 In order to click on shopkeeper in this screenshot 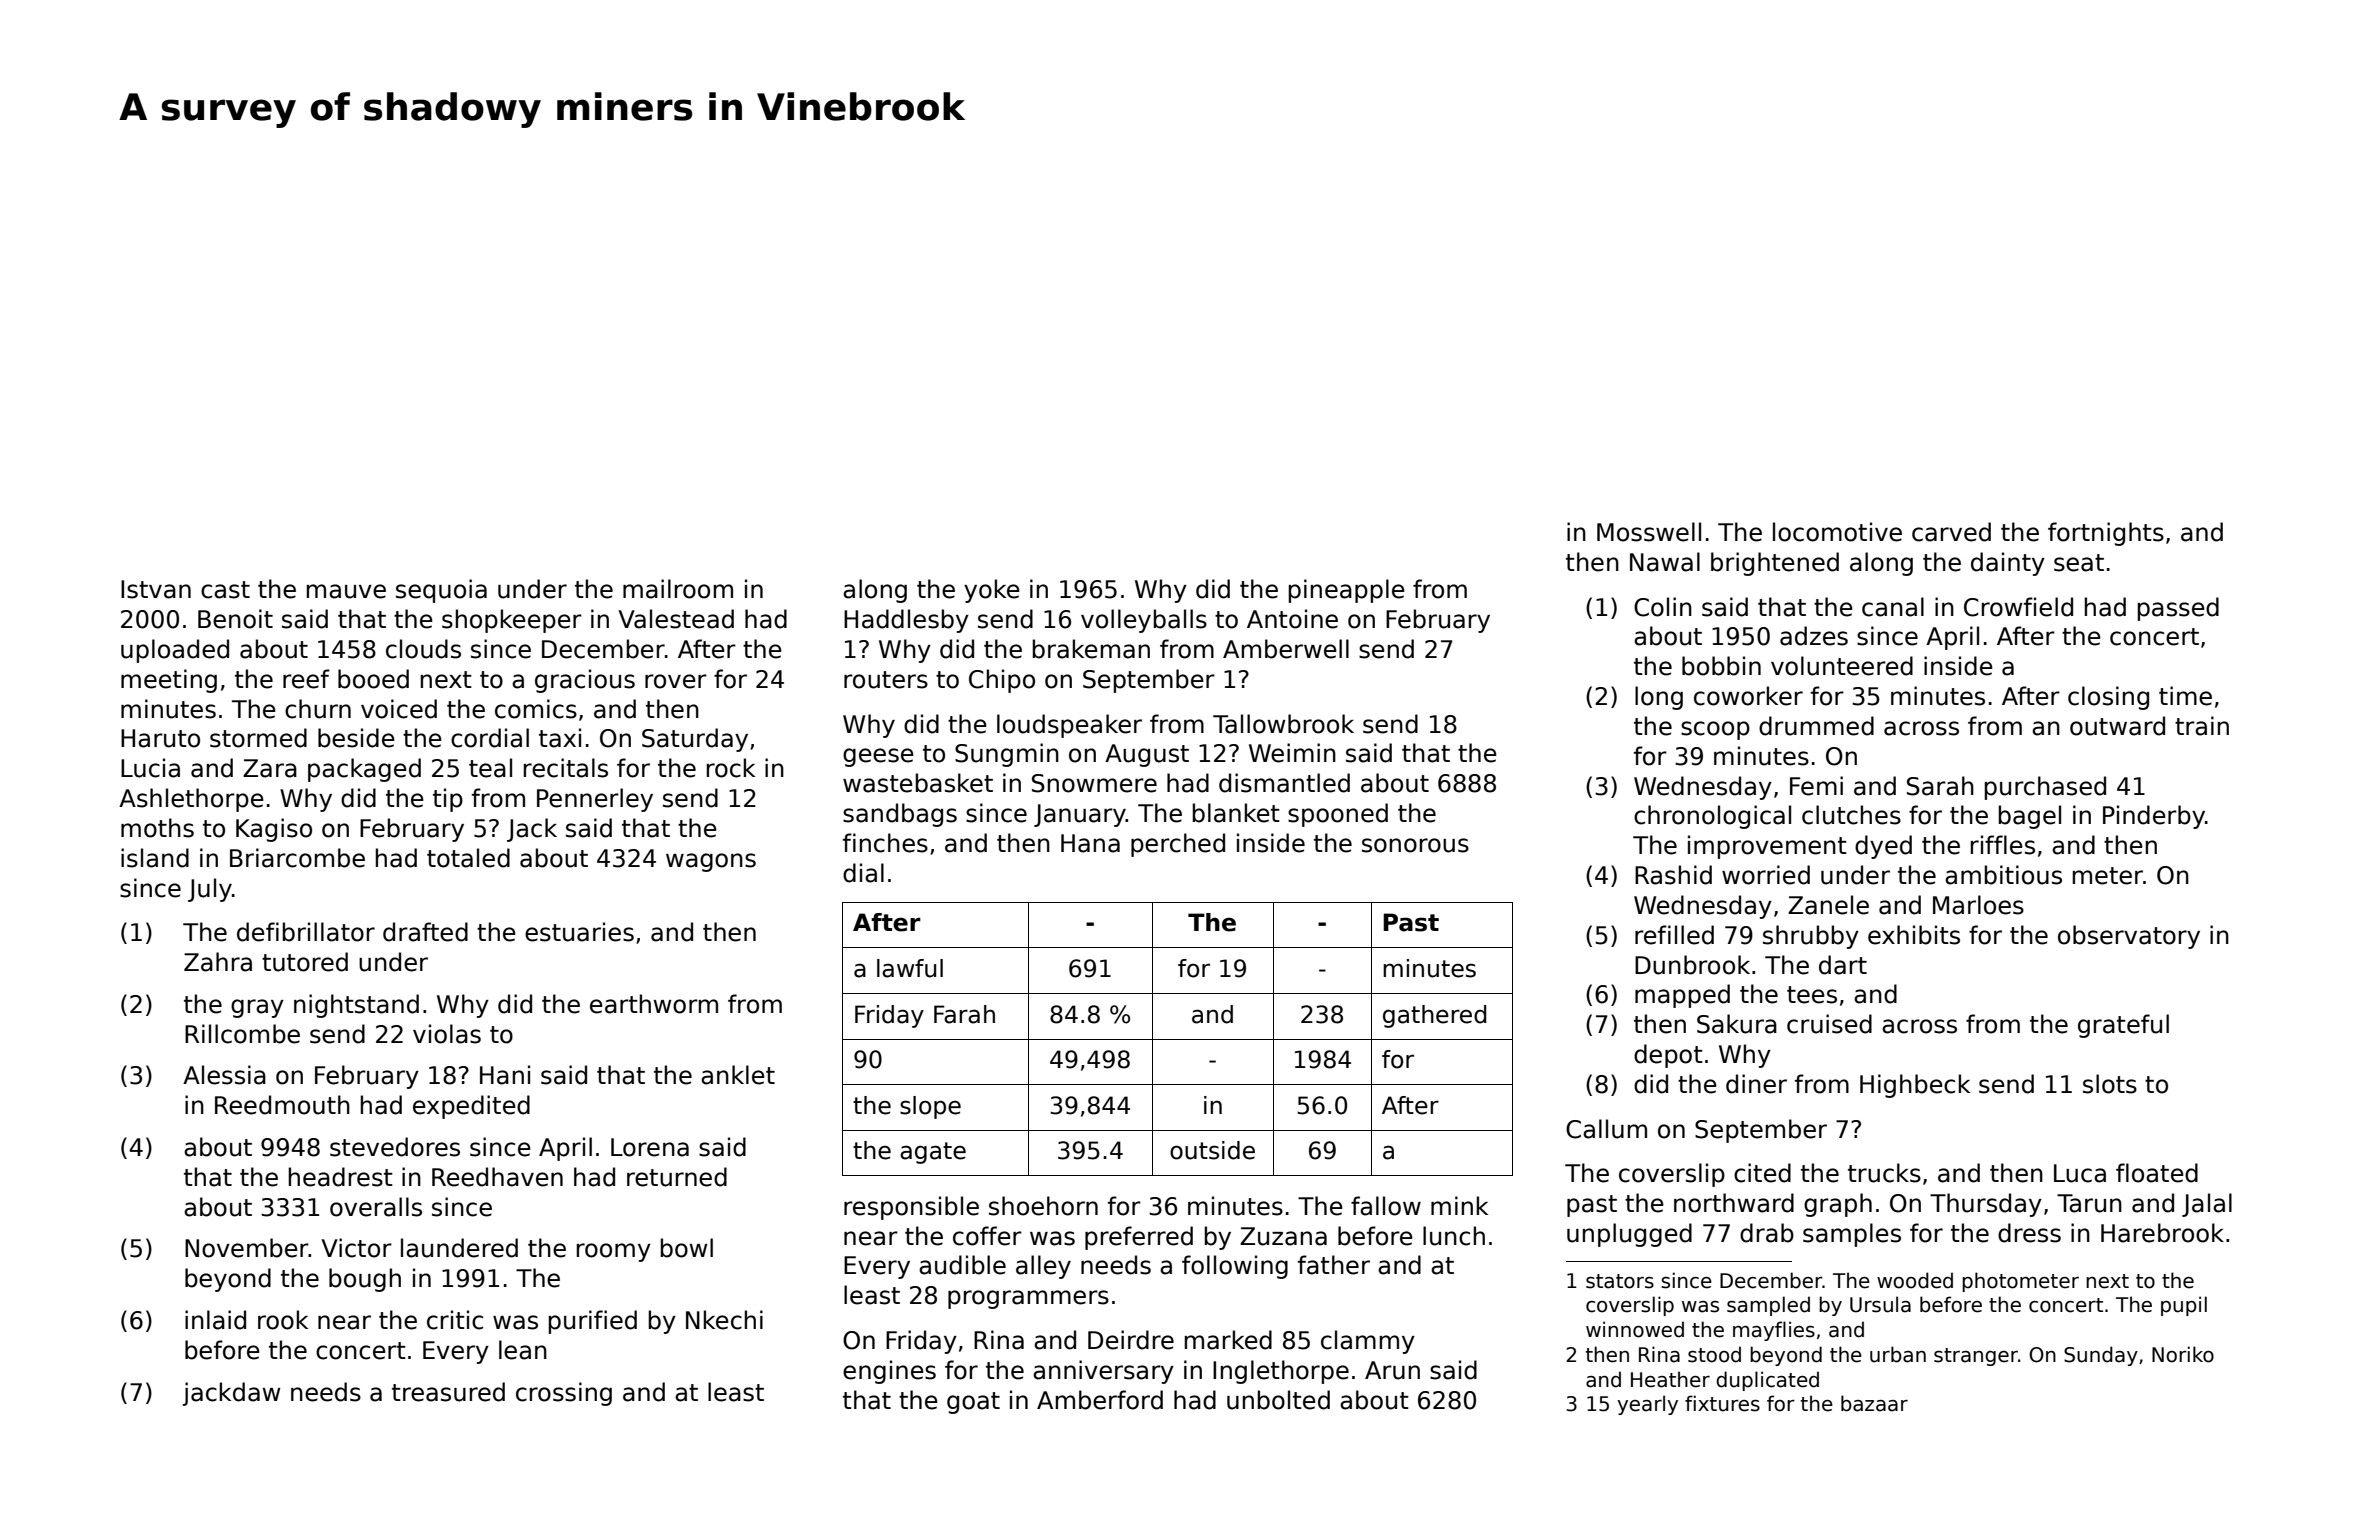, I will do `click(512, 621)`.
